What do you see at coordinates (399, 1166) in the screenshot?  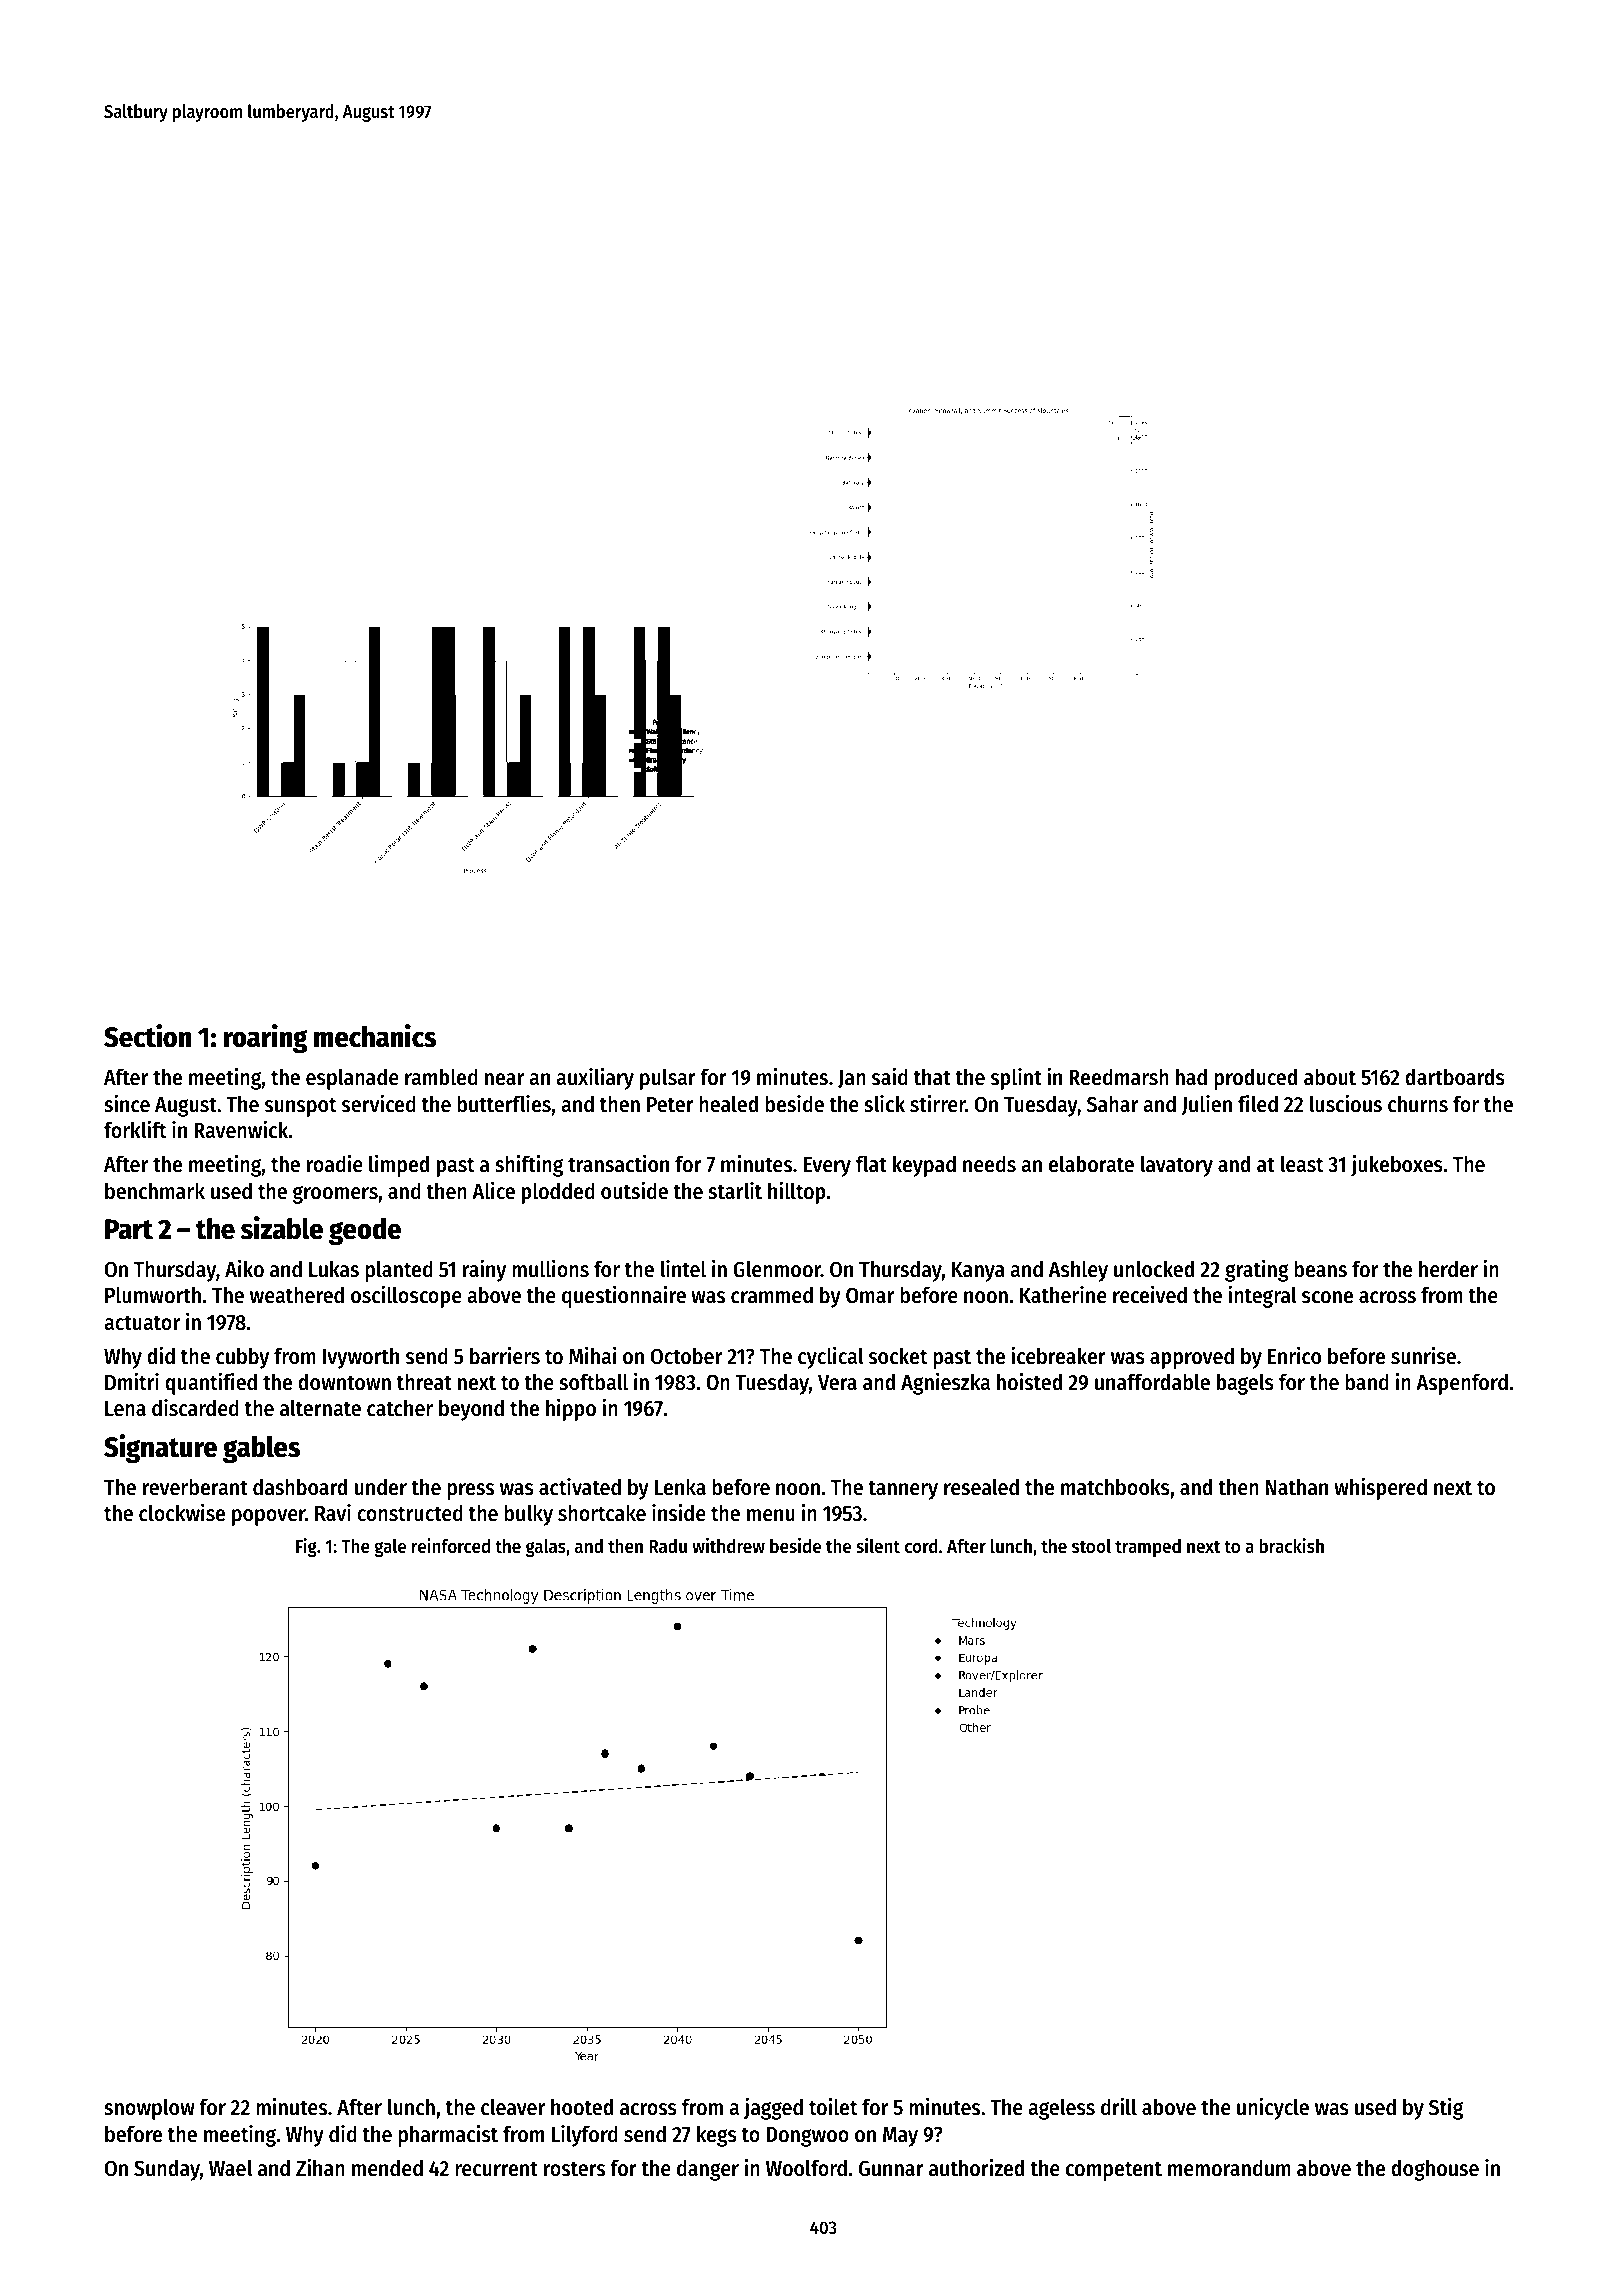 I see `limped` at bounding box center [399, 1166].
